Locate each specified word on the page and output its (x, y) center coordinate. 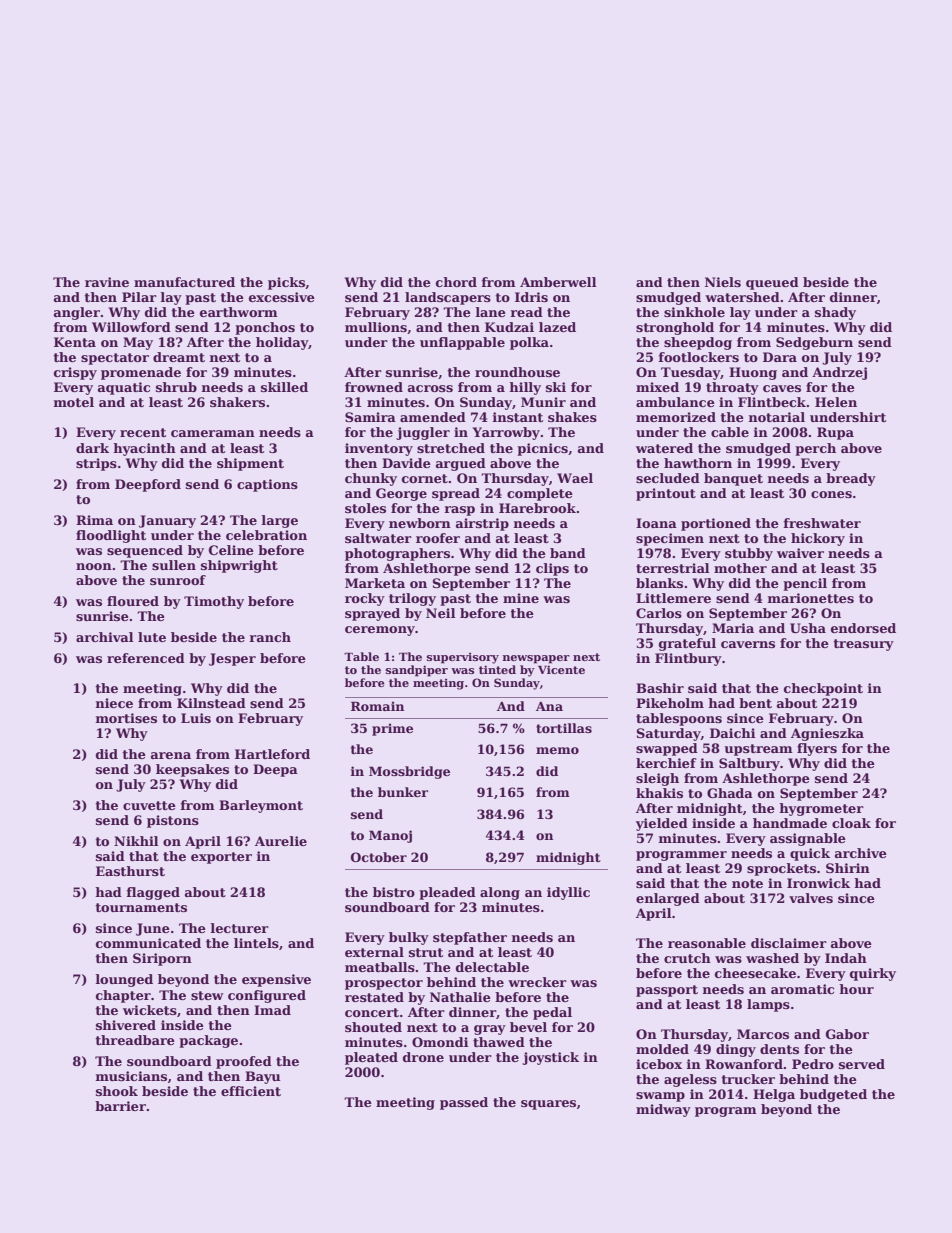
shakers (237, 402)
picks (286, 283)
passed (464, 1103)
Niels (723, 282)
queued (772, 283)
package (208, 1041)
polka (529, 343)
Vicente (561, 669)
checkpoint (823, 689)
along (500, 893)
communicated (148, 943)
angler (77, 313)
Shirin (848, 868)
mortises (126, 718)
